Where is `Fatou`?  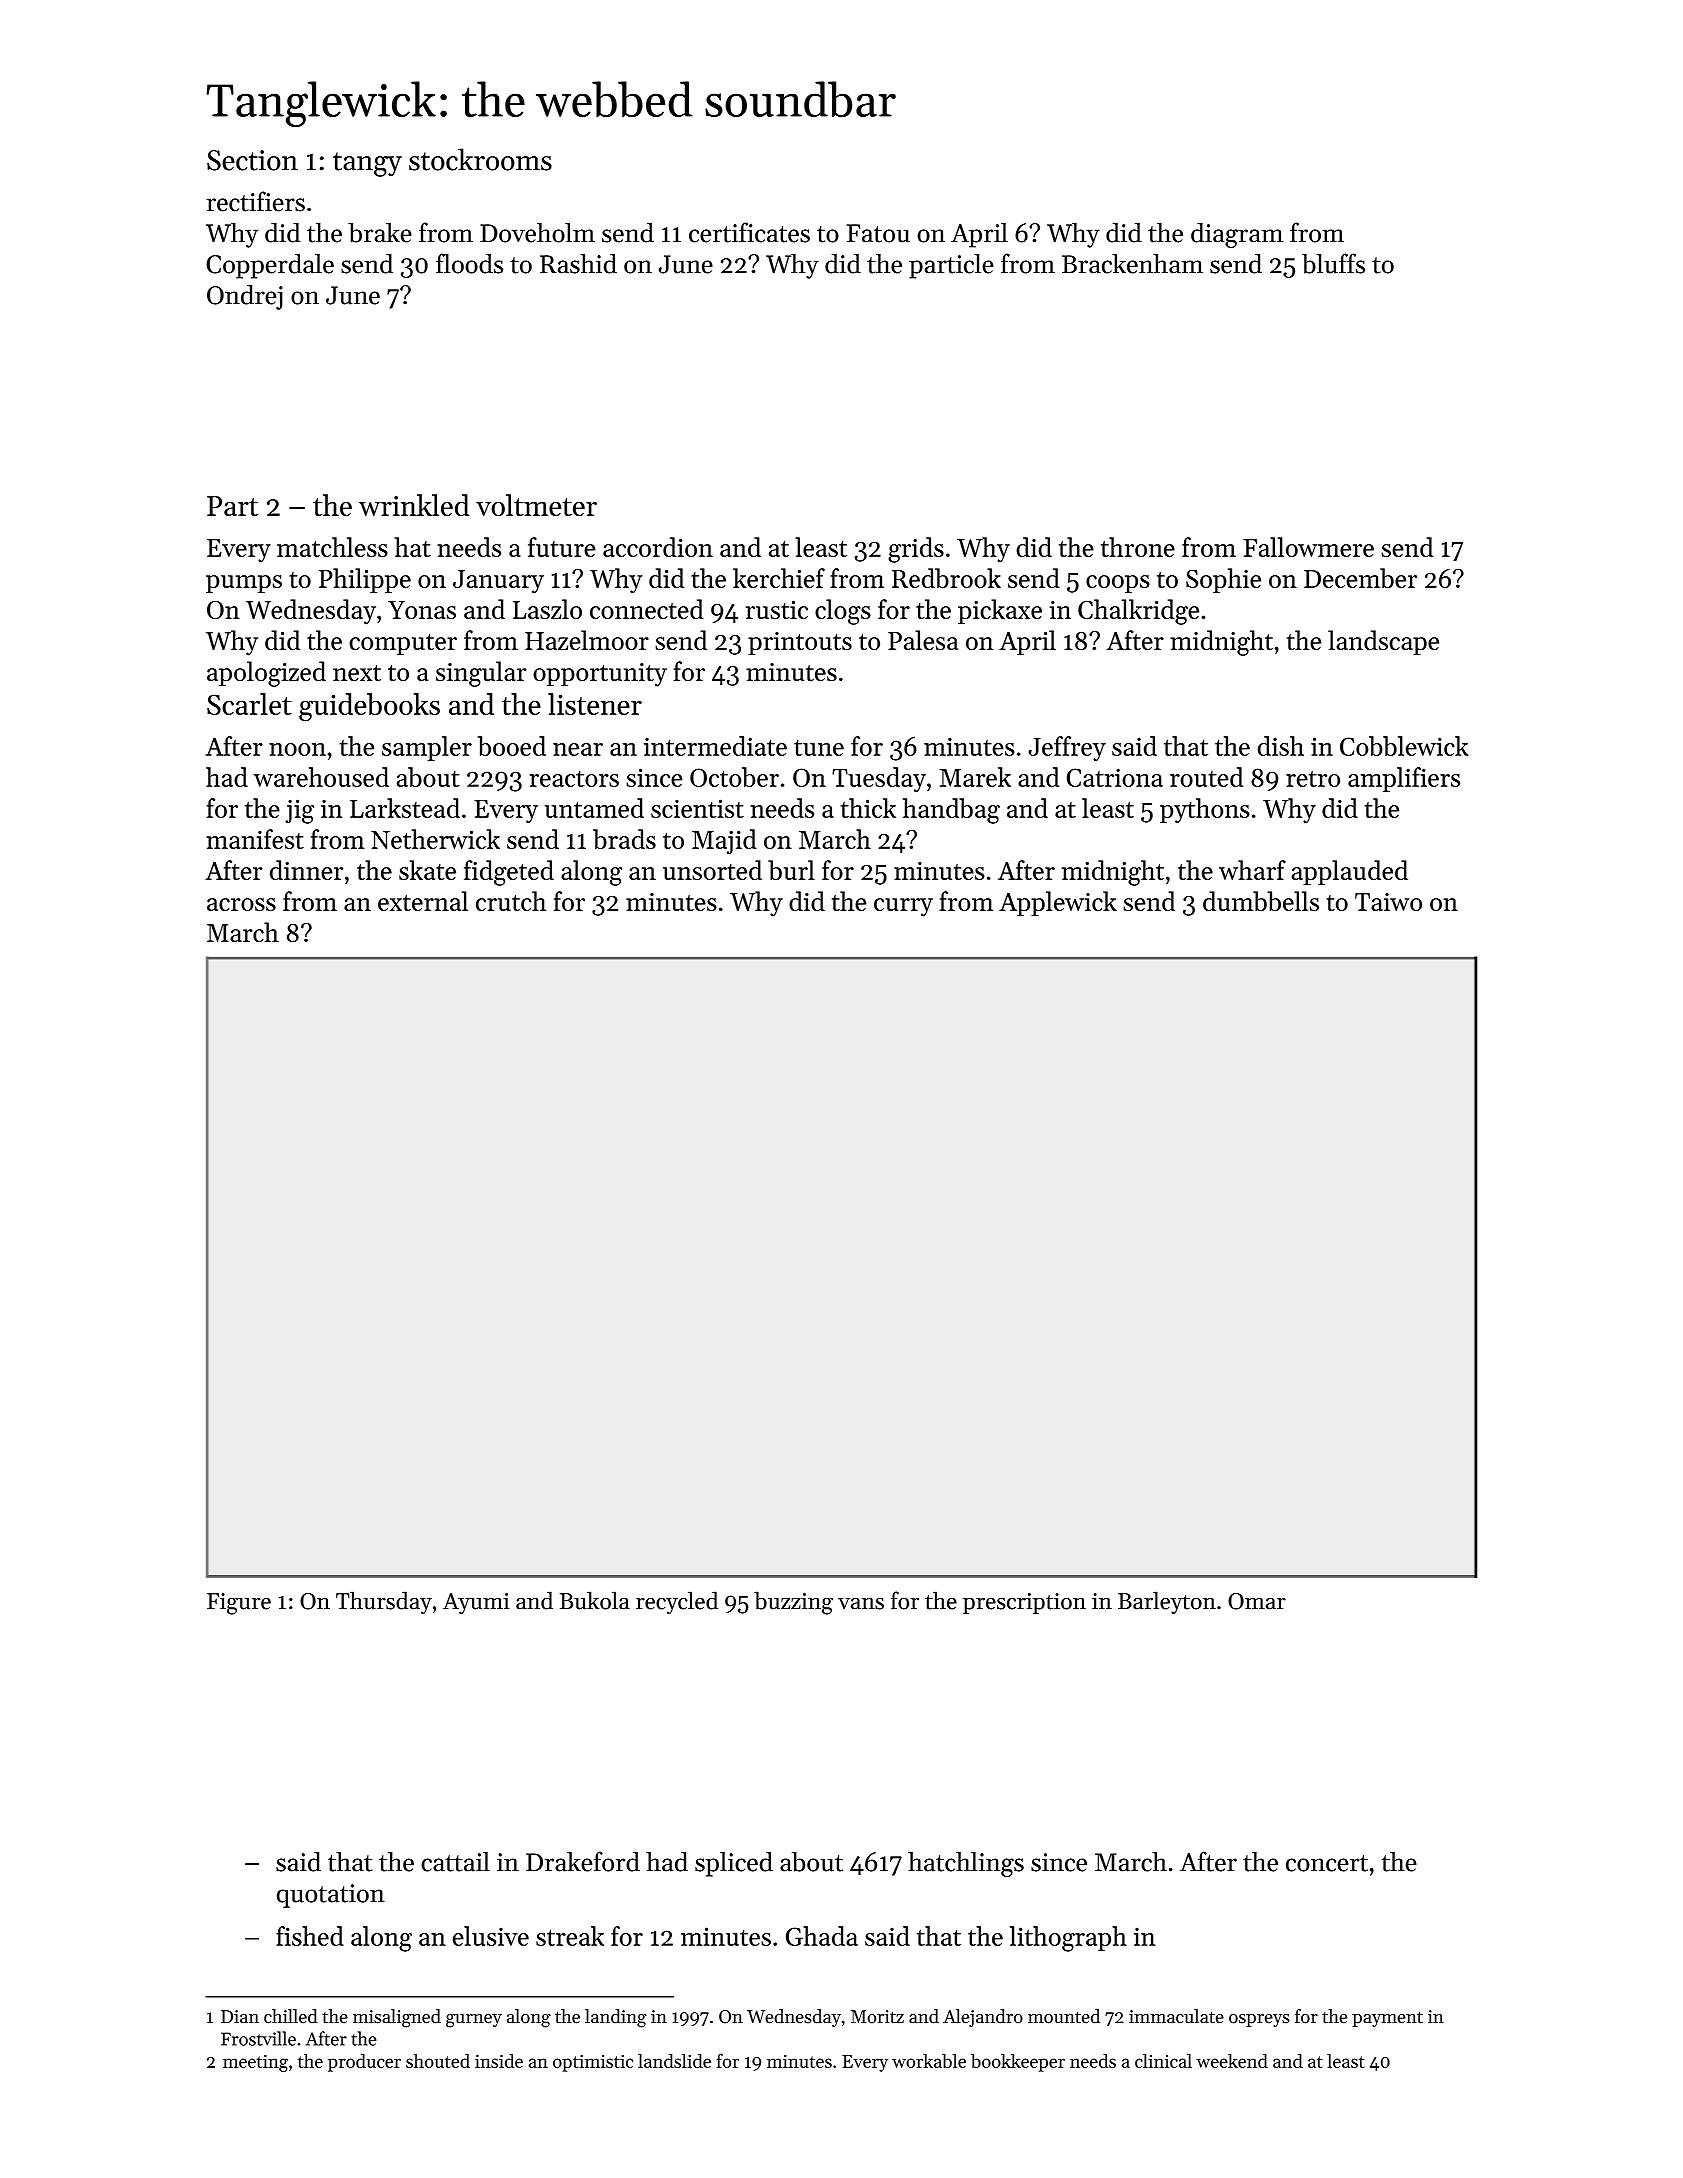
Fatou is located at coordinates (878, 233).
